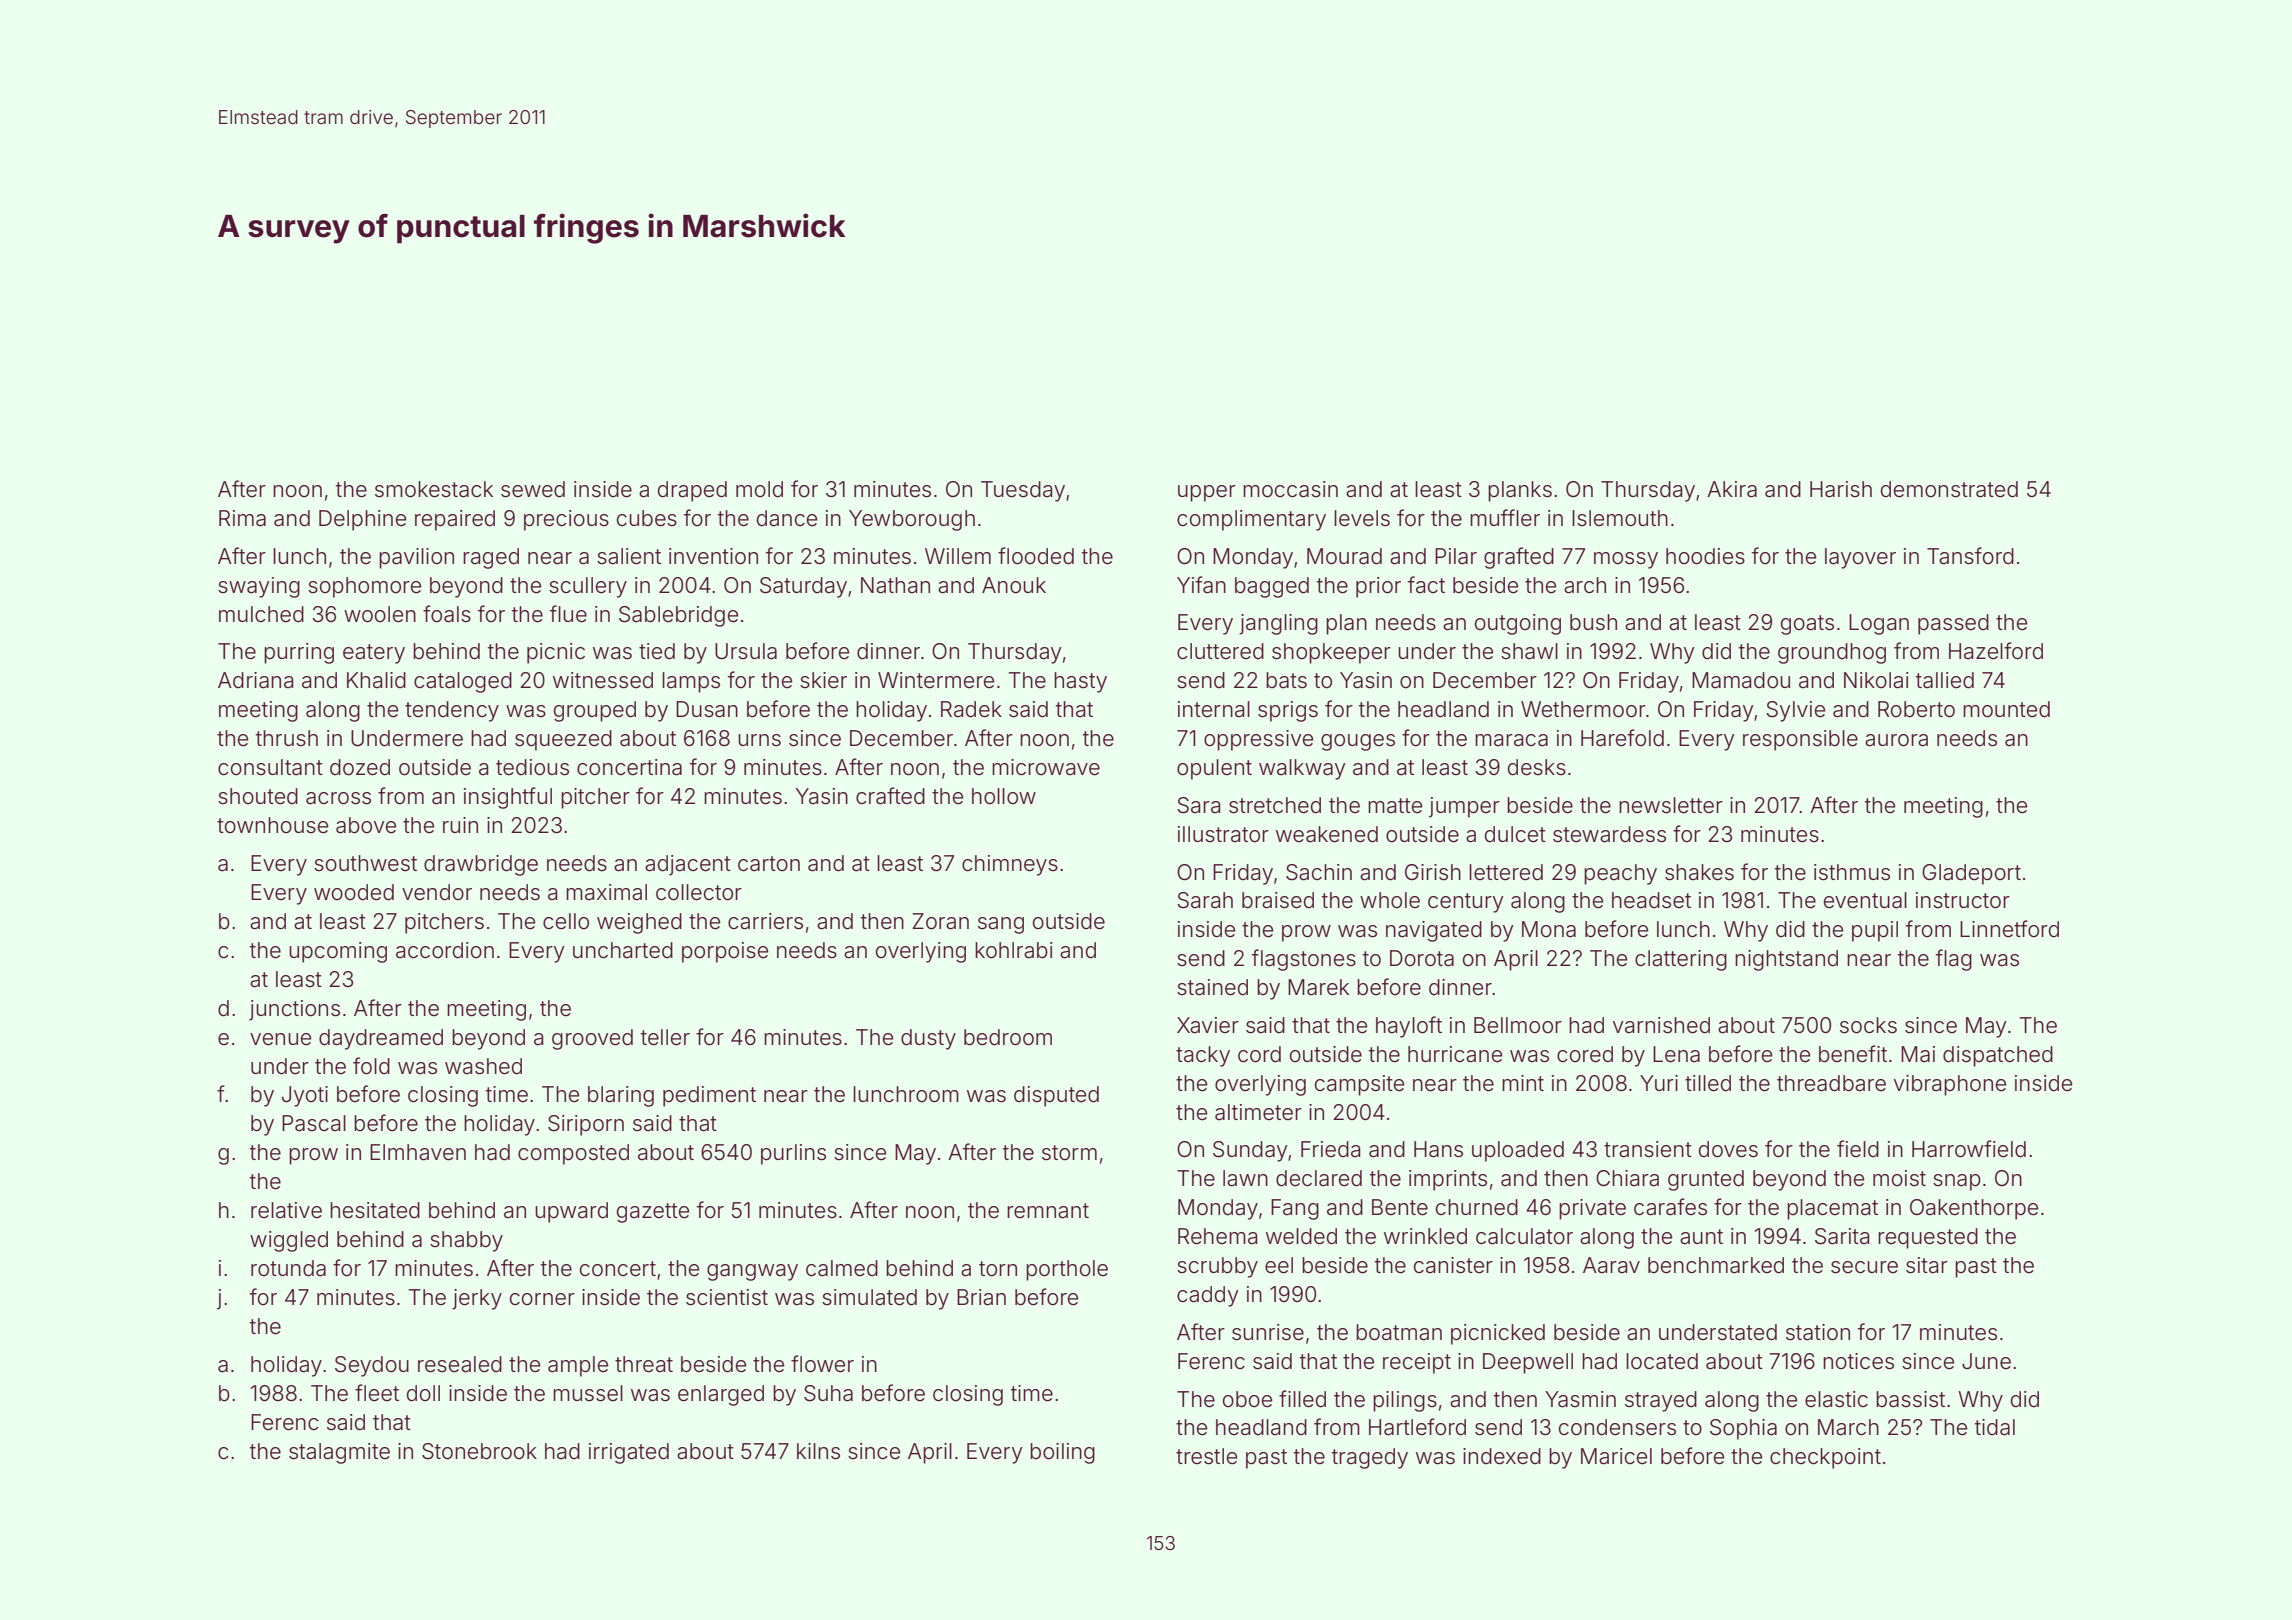 The image size is (2292, 1620). What do you see at coordinates (372, 1366) in the screenshot?
I see `Seydou` at bounding box center [372, 1366].
